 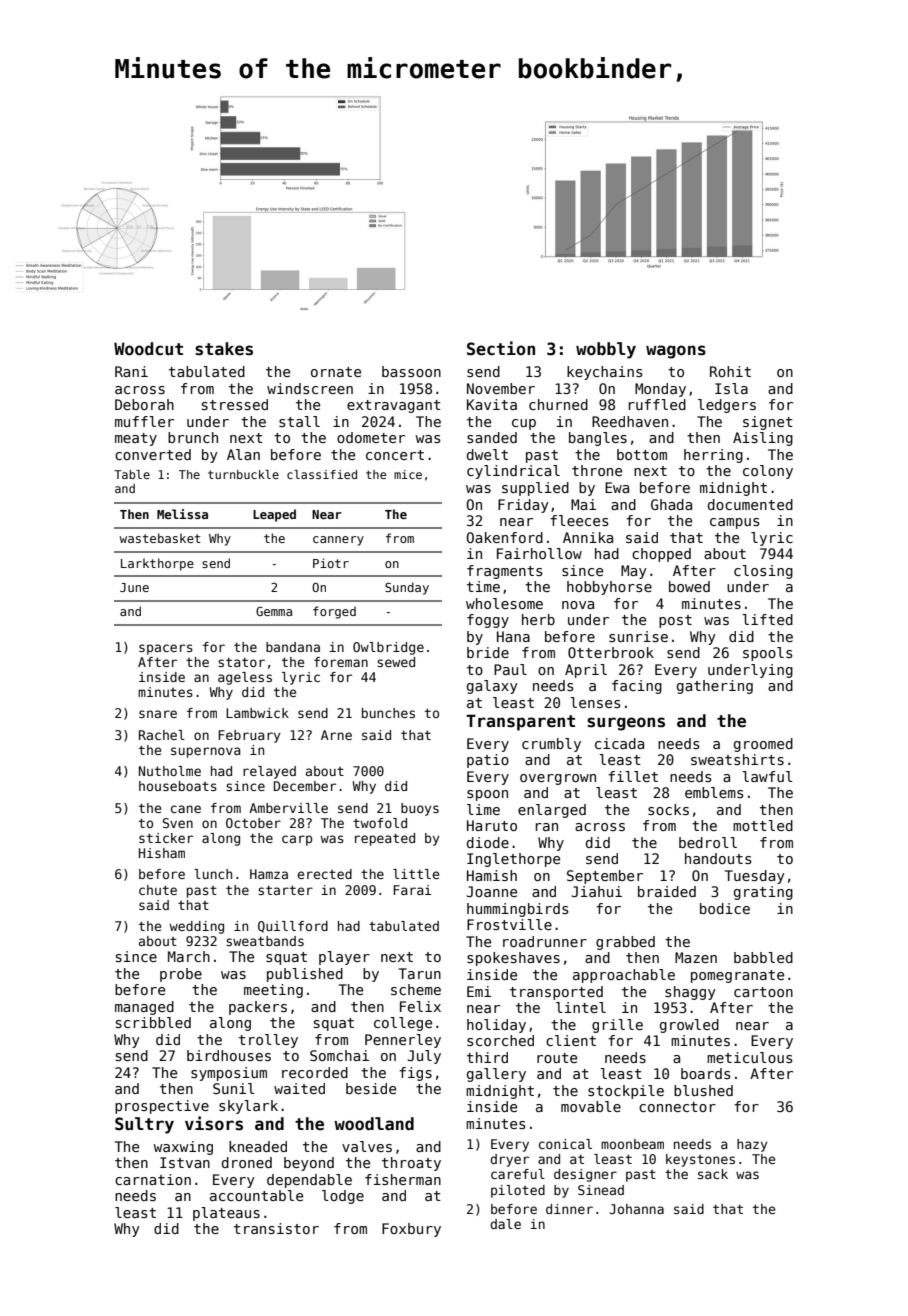 I want to click on Istvan, so click(x=185, y=1162).
